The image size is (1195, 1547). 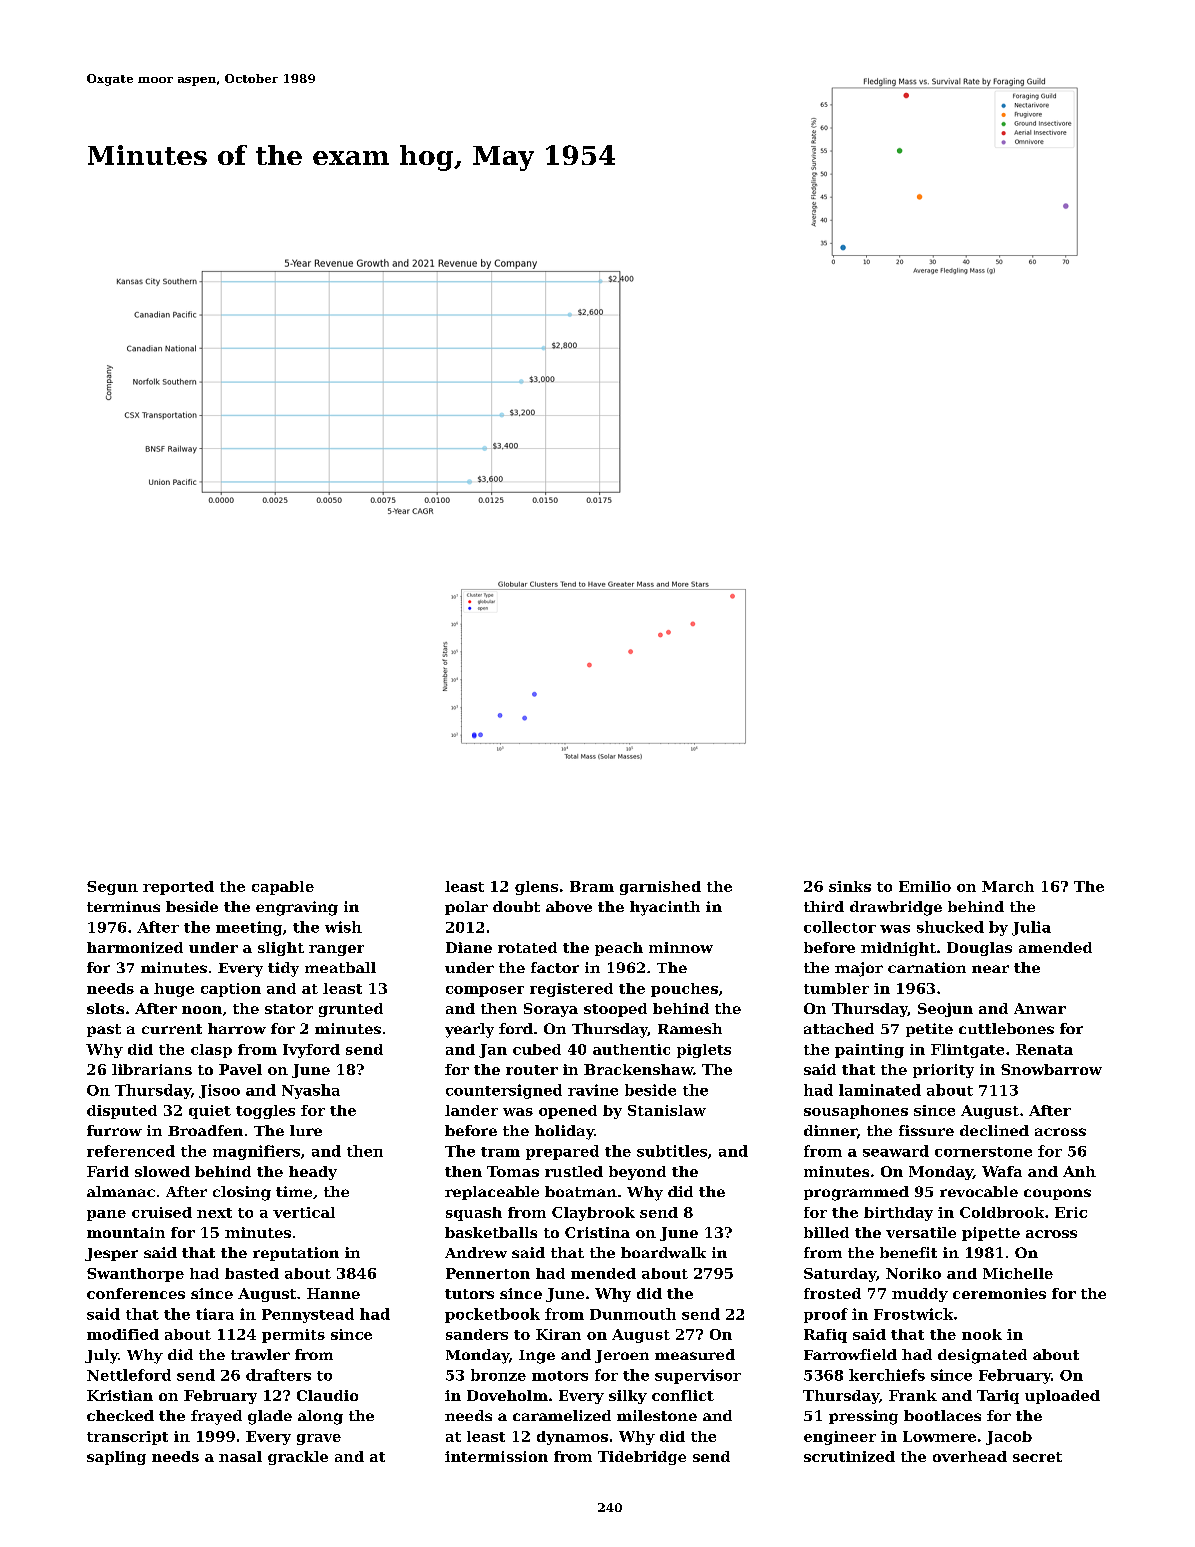 I want to click on tram, so click(x=500, y=1152).
